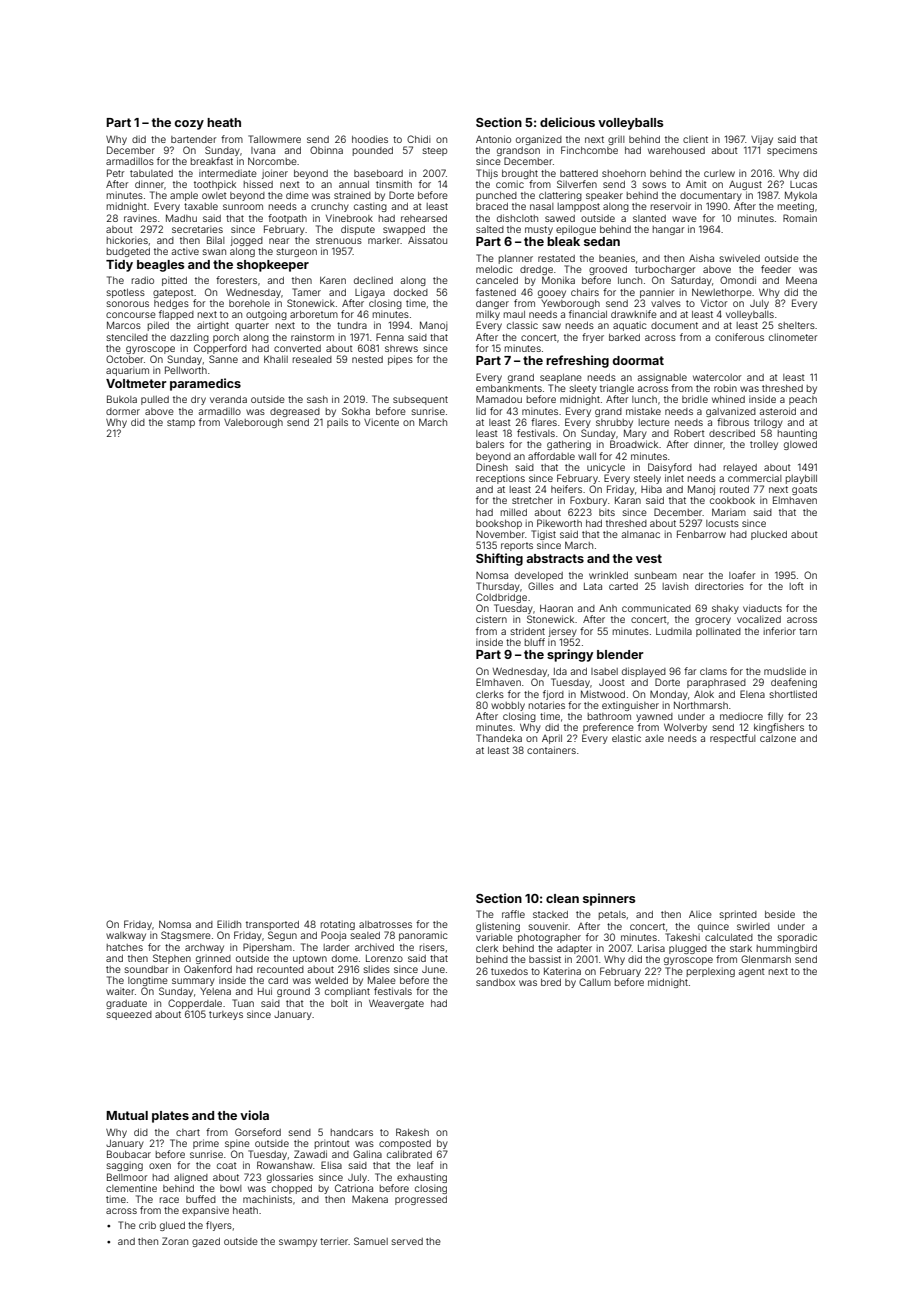 Image resolution: width=924 pixels, height=1308 pixels. What do you see at coordinates (219, 1226) in the screenshot?
I see `flyers` at bounding box center [219, 1226].
